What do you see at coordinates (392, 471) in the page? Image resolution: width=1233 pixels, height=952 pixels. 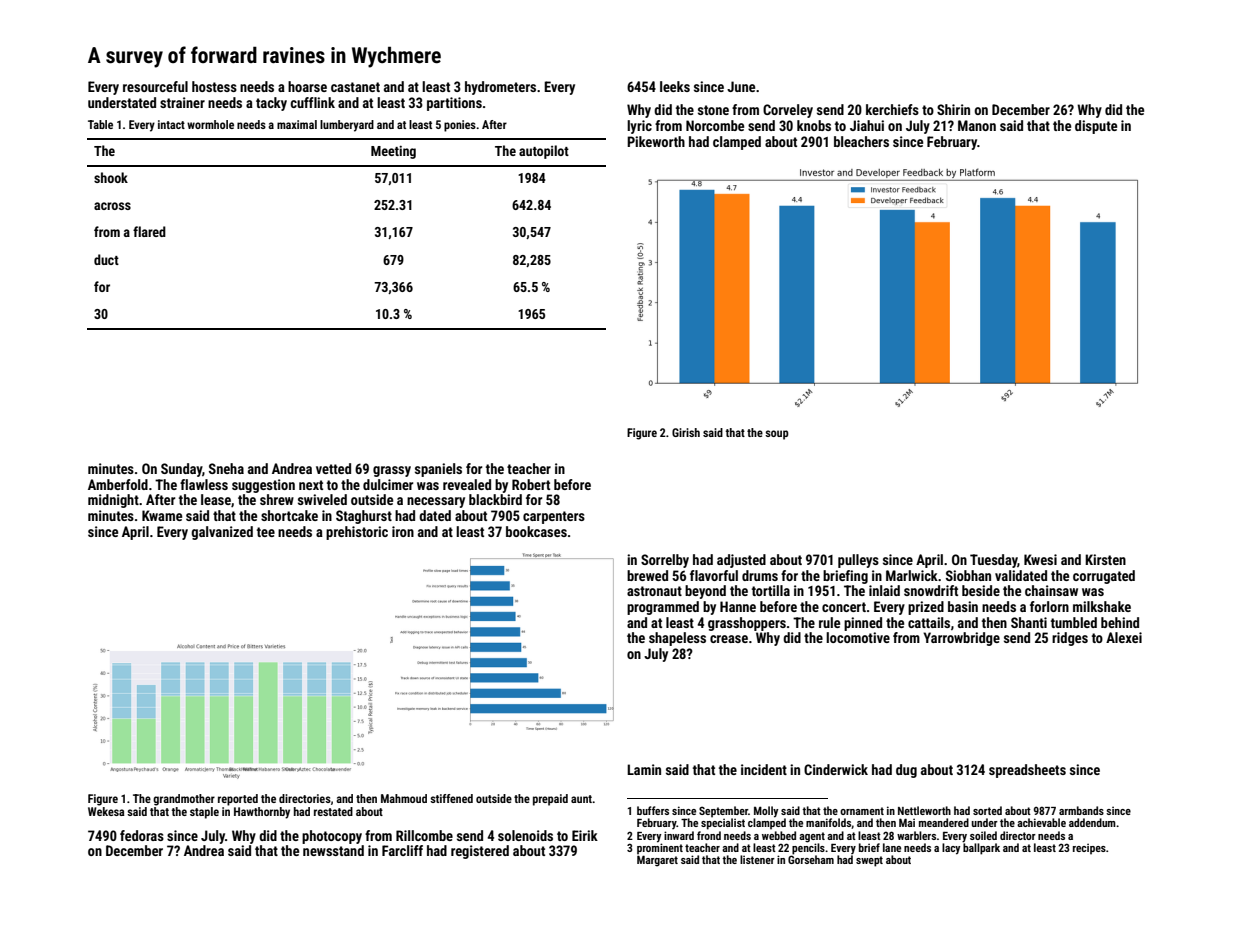 I see `grassy` at bounding box center [392, 471].
